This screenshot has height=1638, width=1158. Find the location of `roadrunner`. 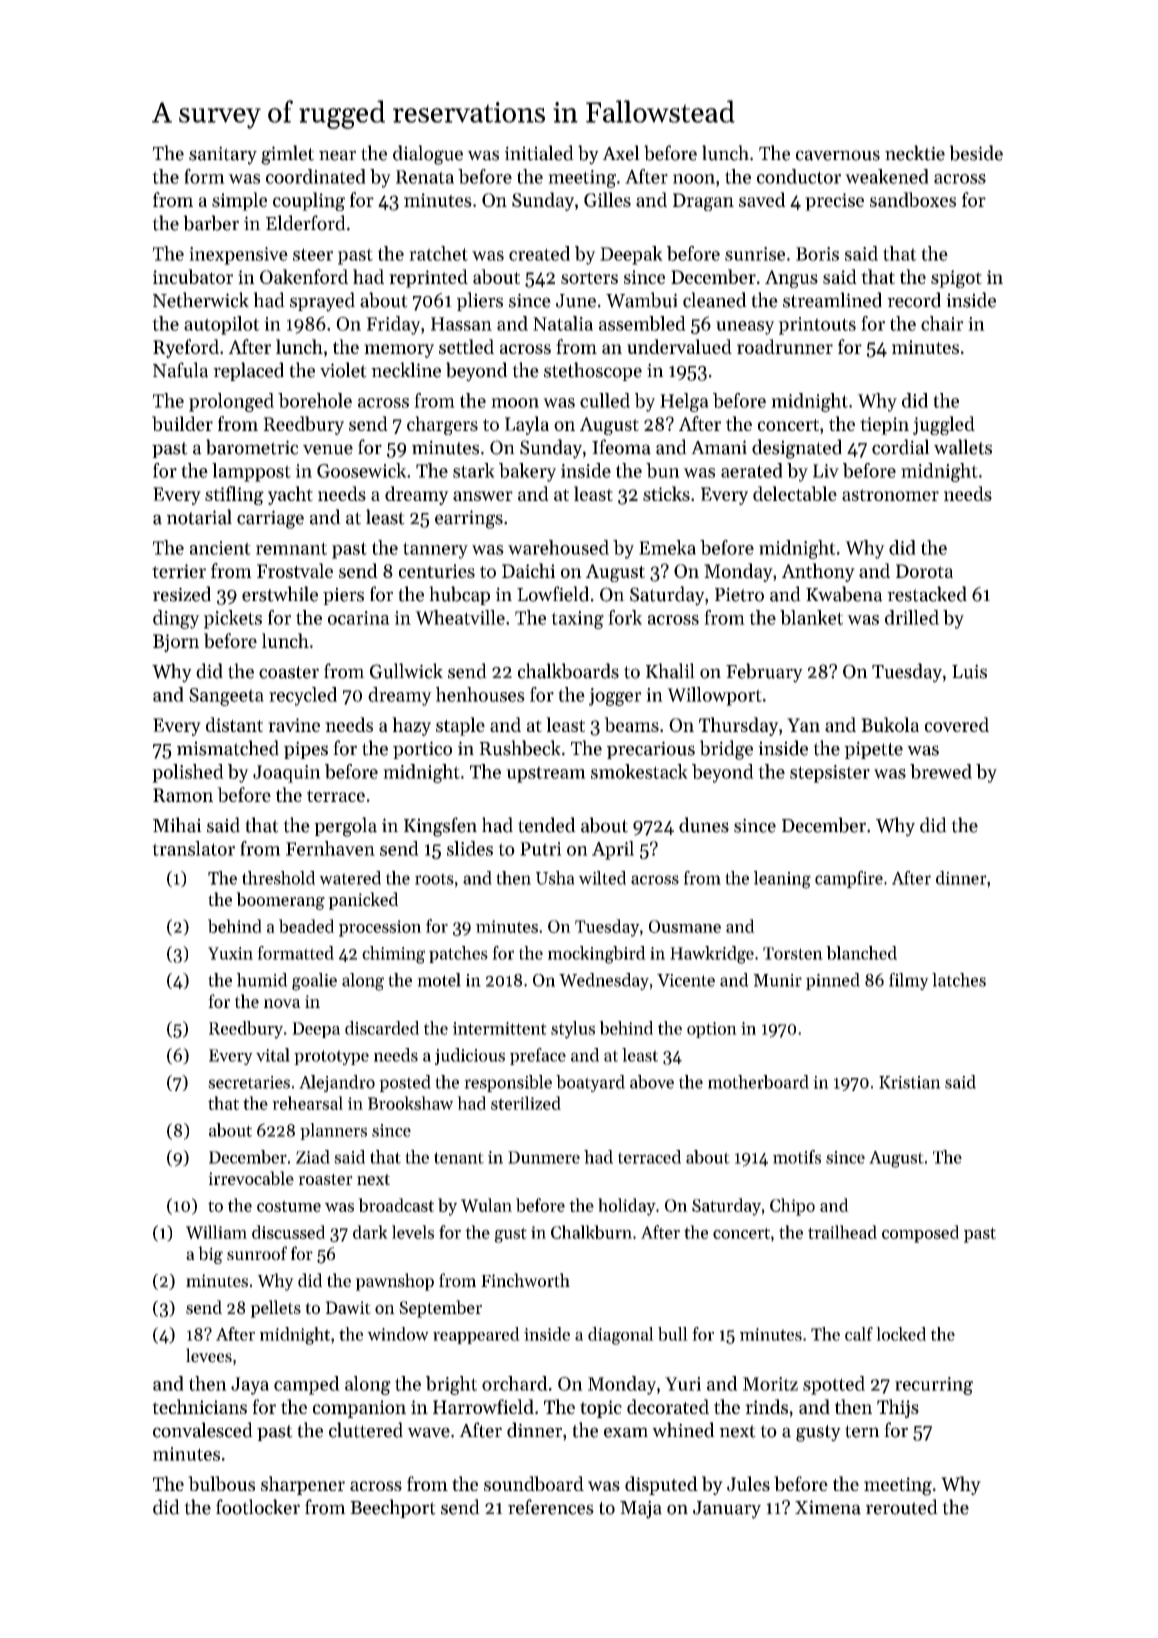

roadrunner is located at coordinates (785, 346).
